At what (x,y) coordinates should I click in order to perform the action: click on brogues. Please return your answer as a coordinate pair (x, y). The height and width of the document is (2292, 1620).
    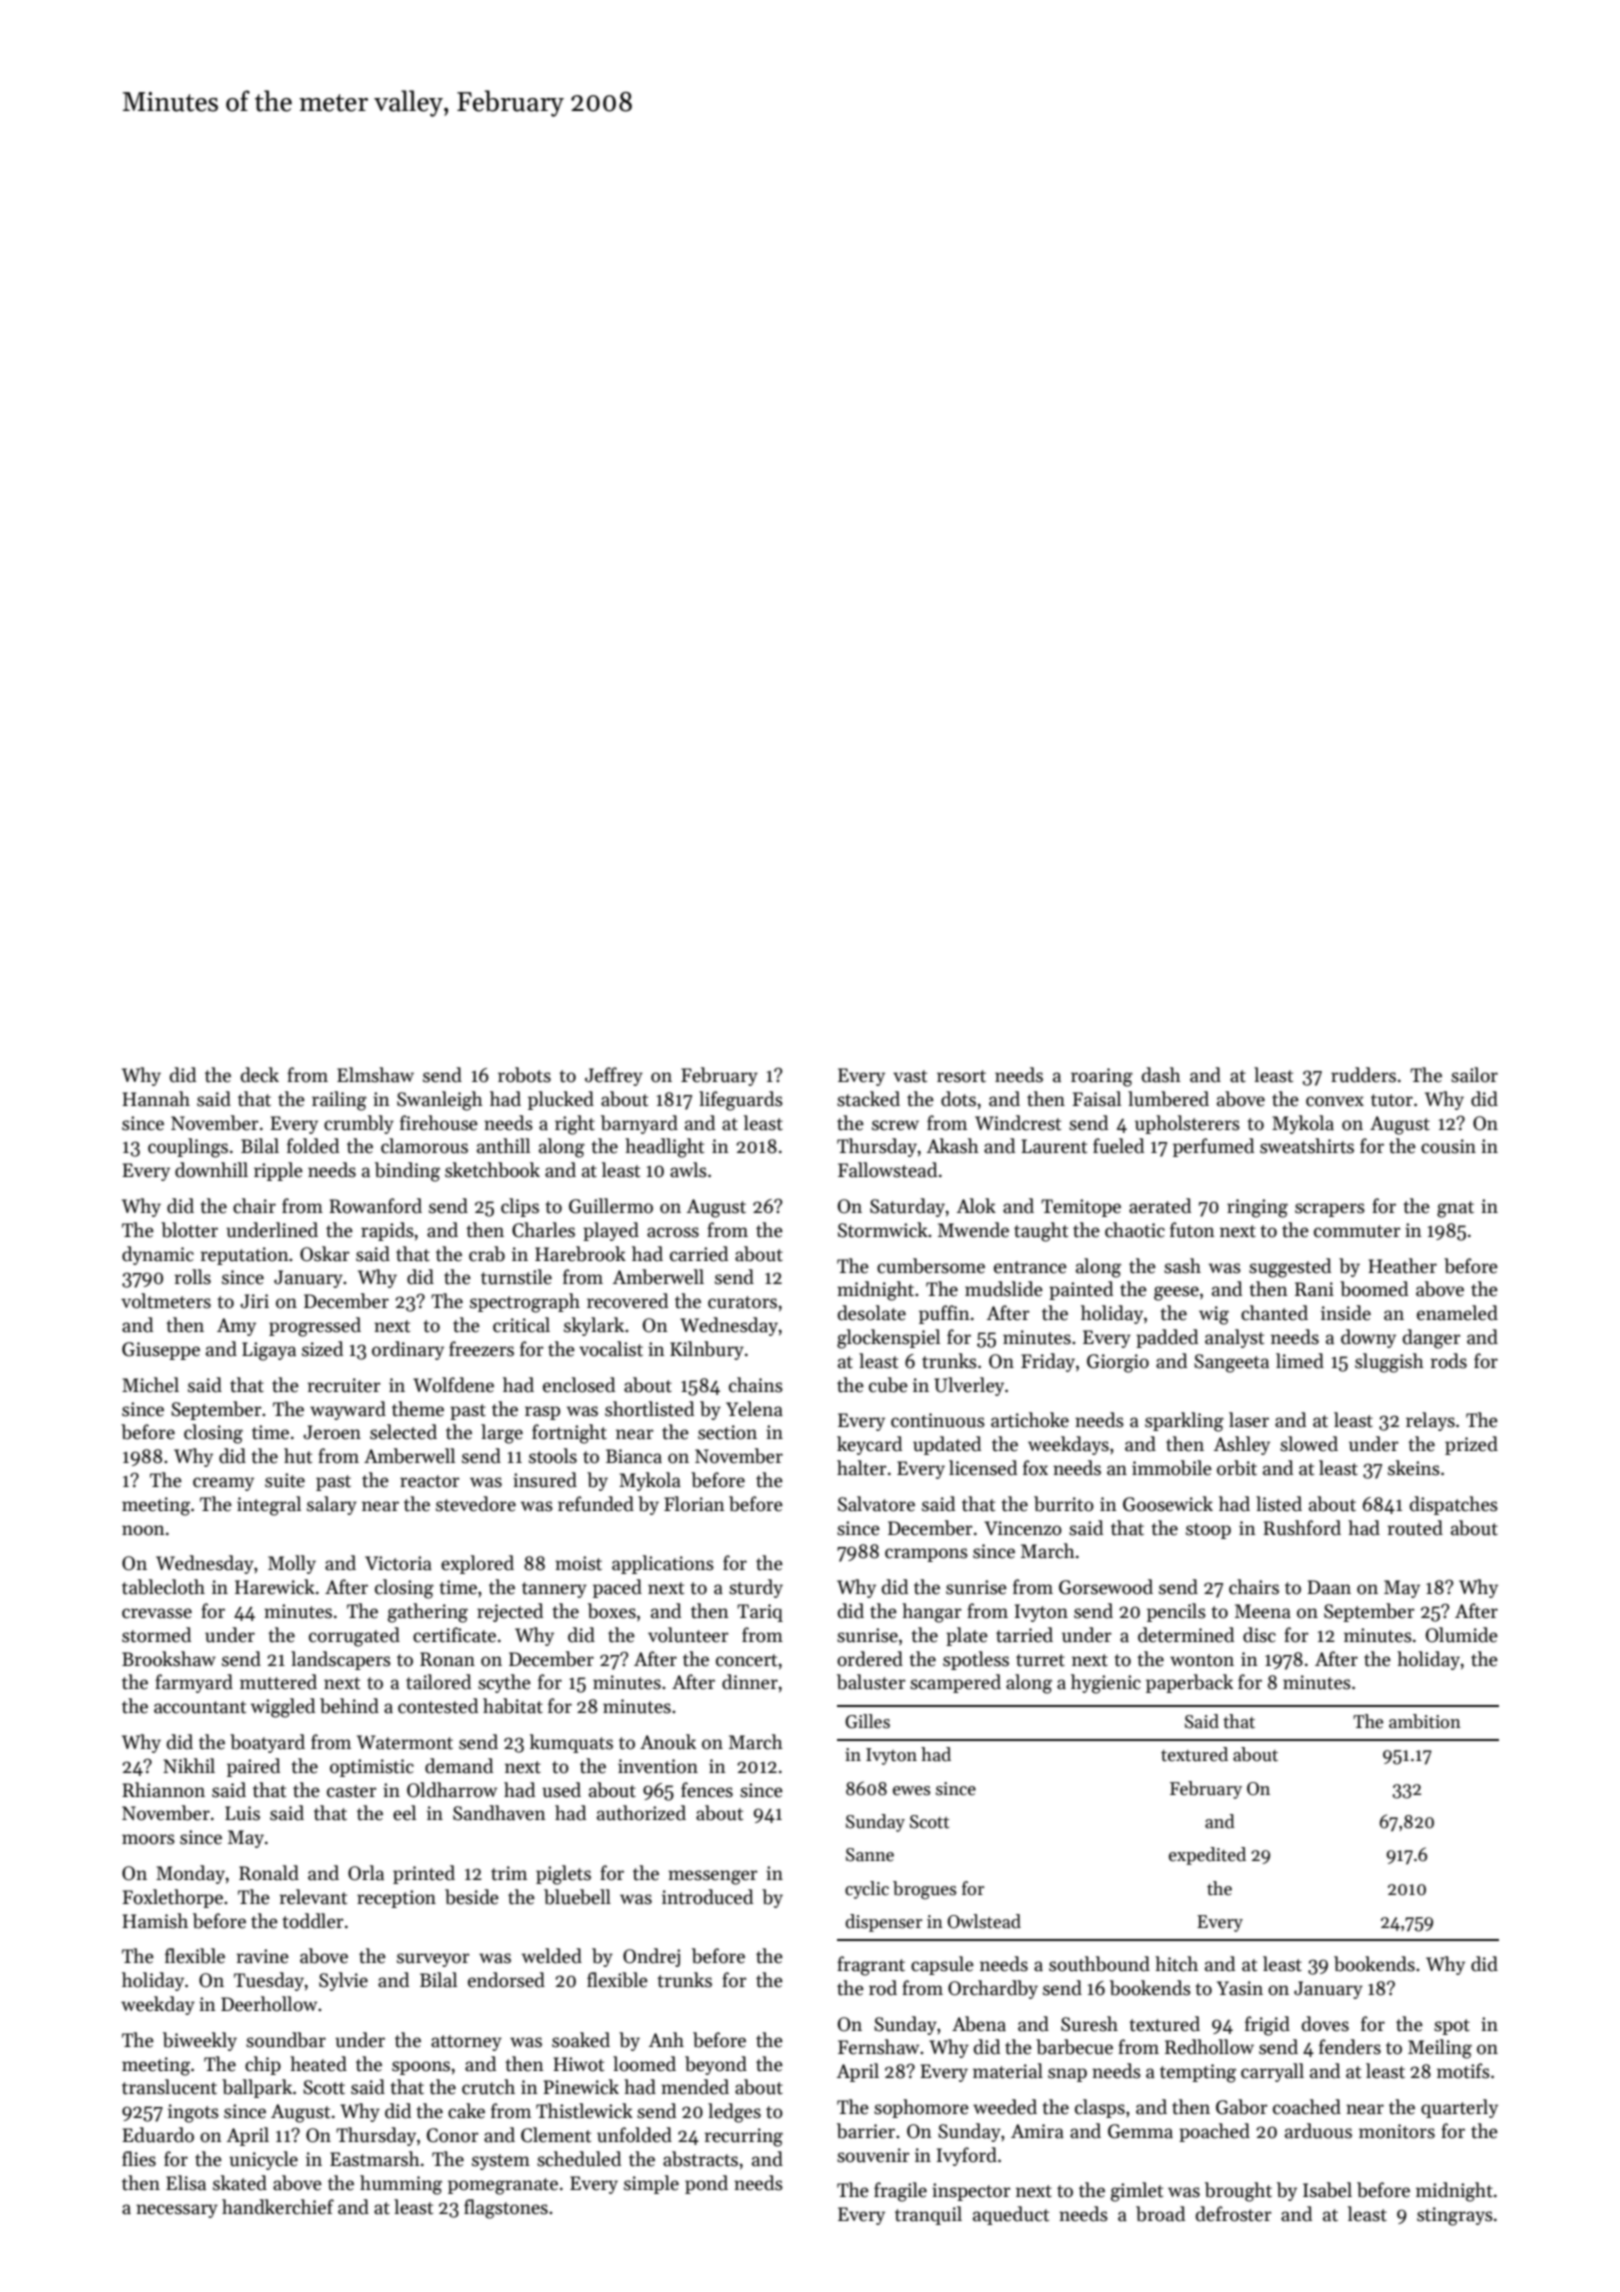
    Looking at the image, I should click on (925, 1890).
